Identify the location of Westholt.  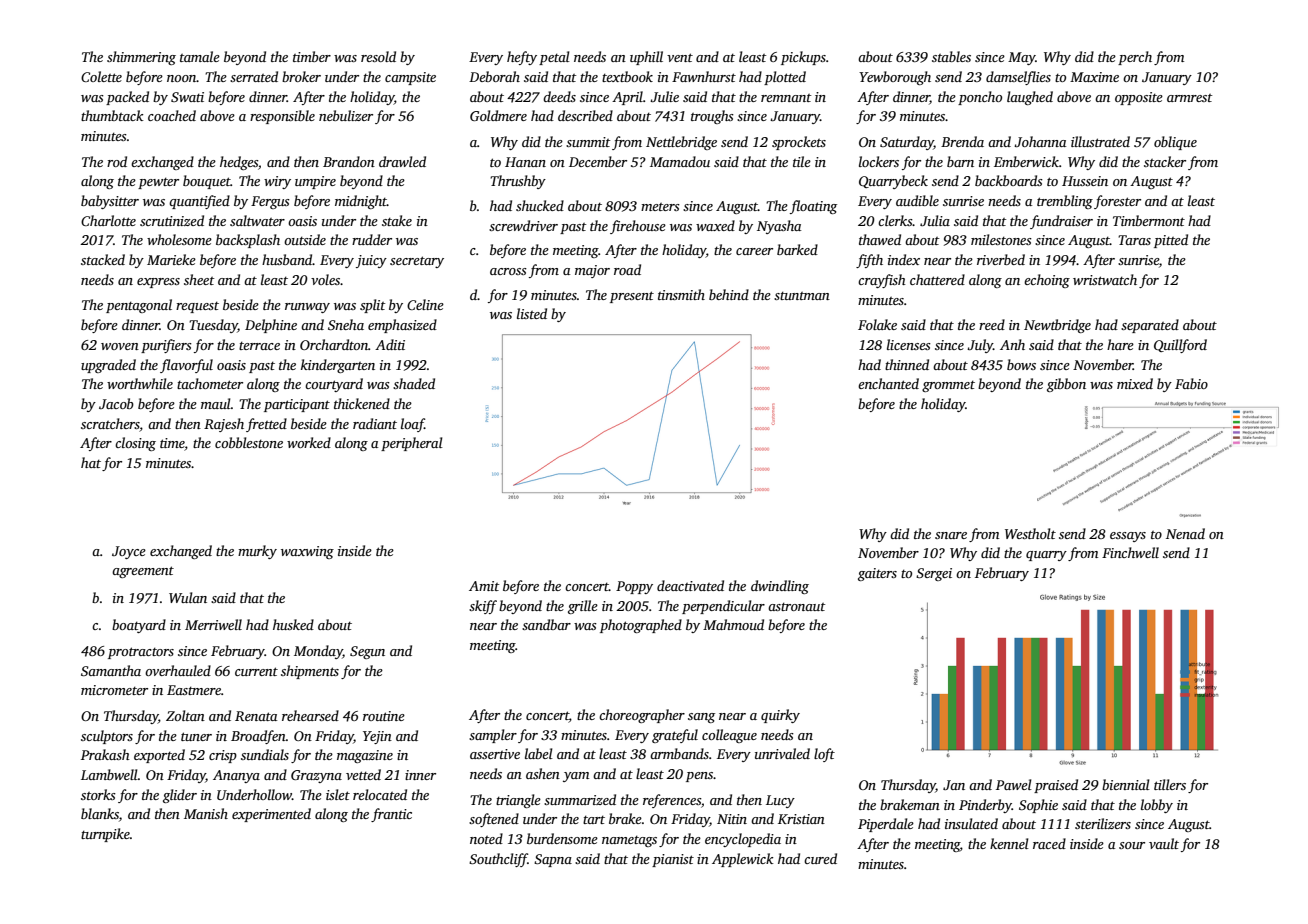
(1030, 533).
